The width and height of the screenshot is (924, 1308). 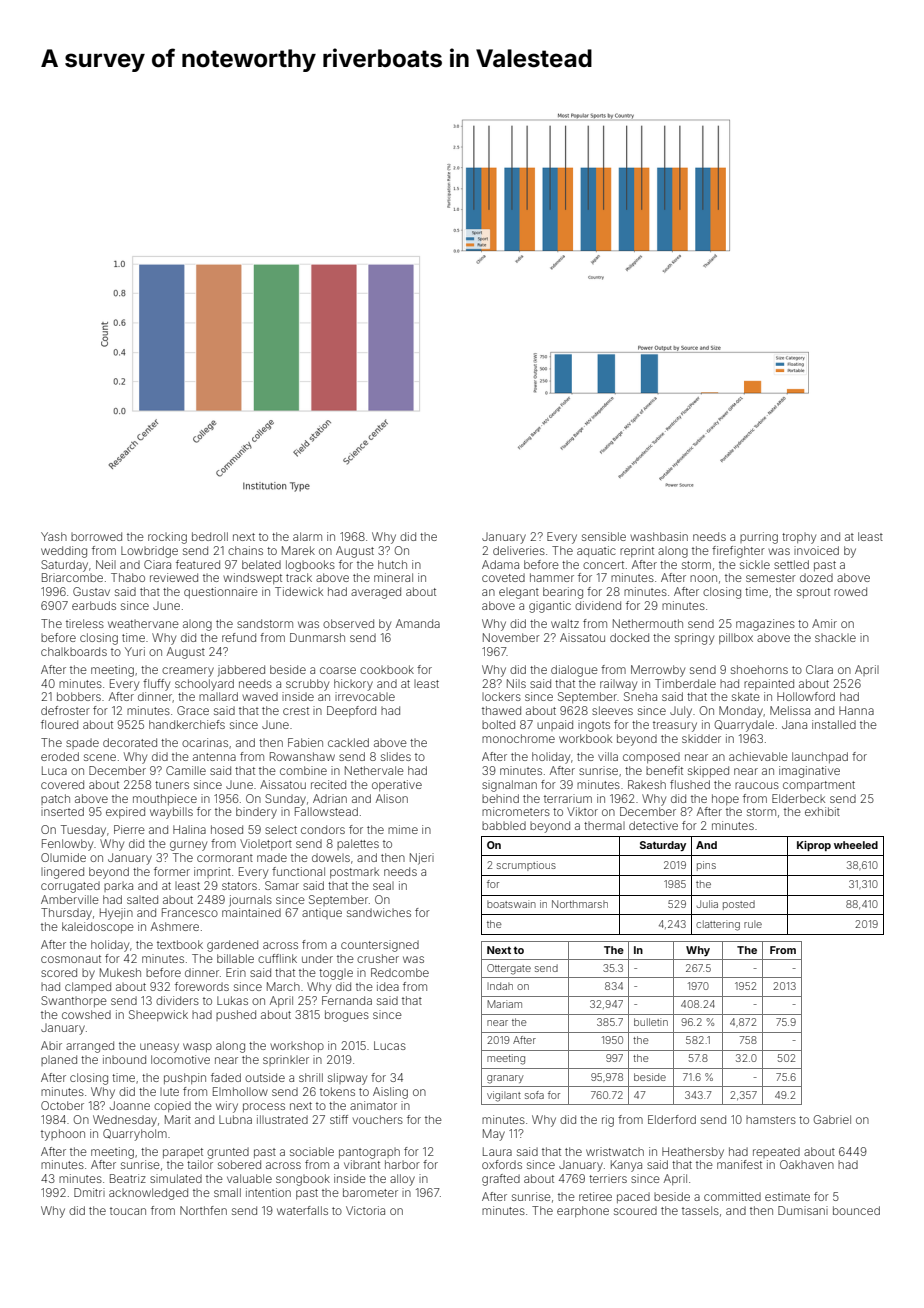 I want to click on Thabo, so click(x=128, y=577).
